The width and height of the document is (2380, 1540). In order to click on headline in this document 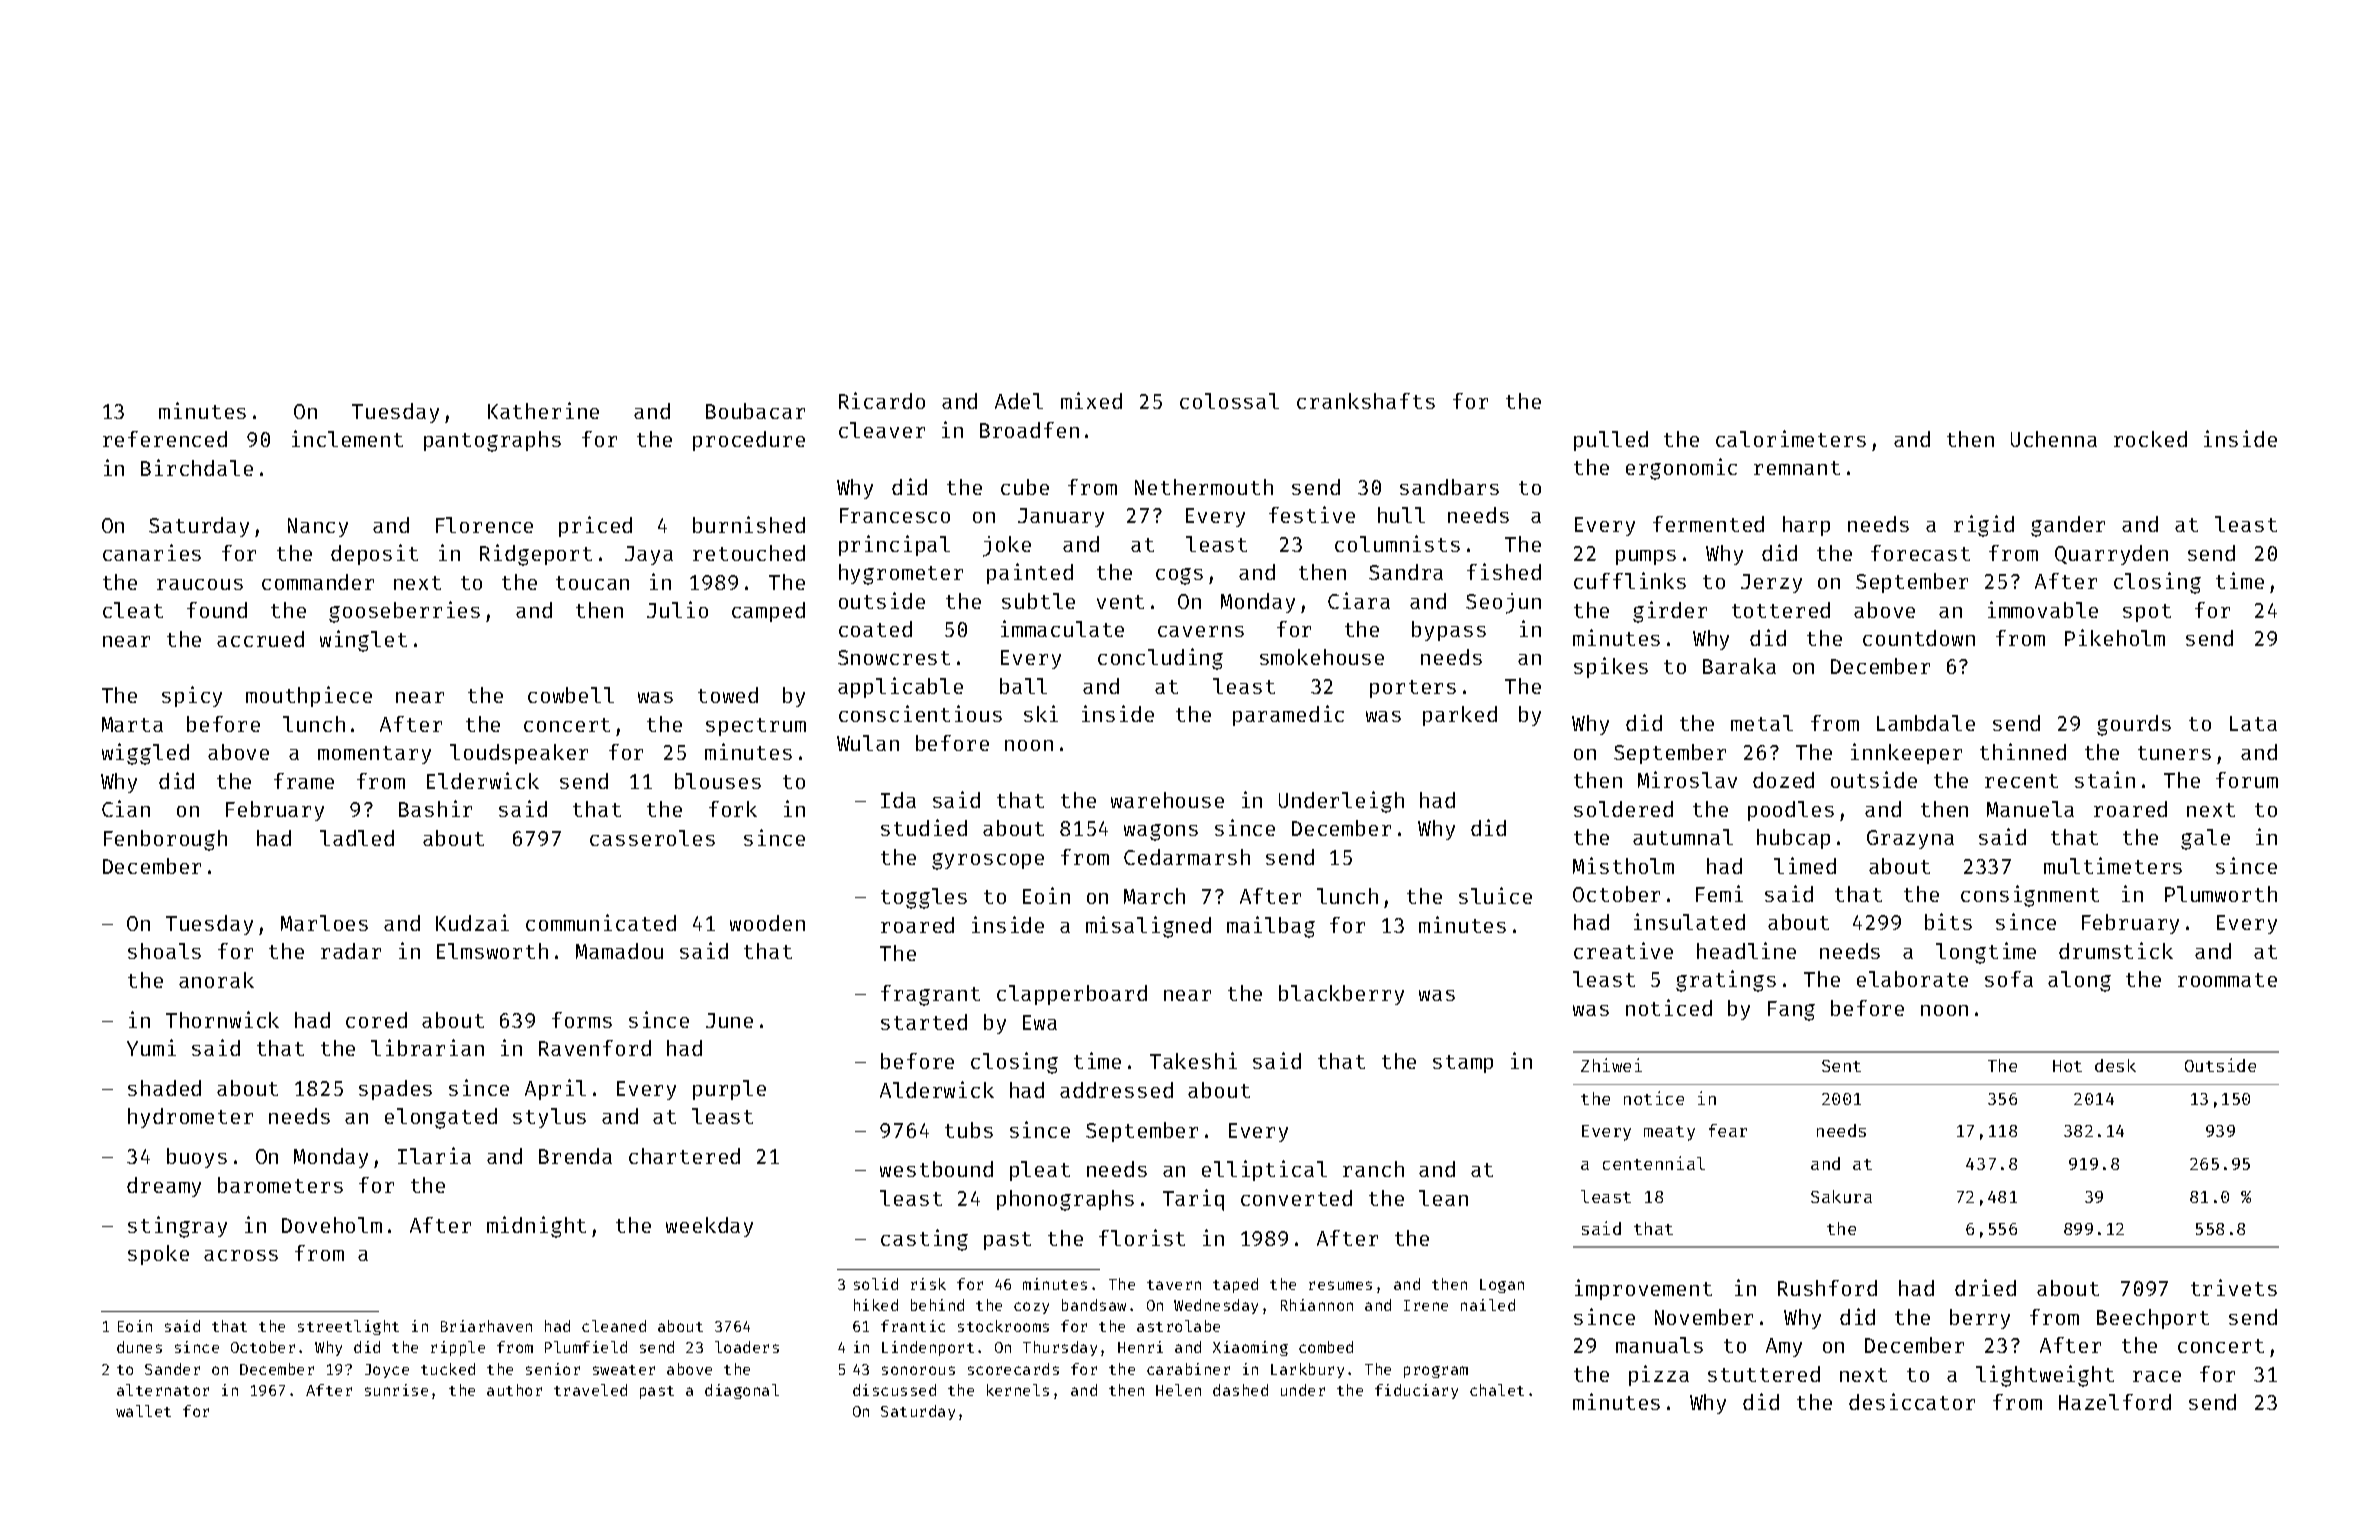, I will do `click(1746, 950)`.
